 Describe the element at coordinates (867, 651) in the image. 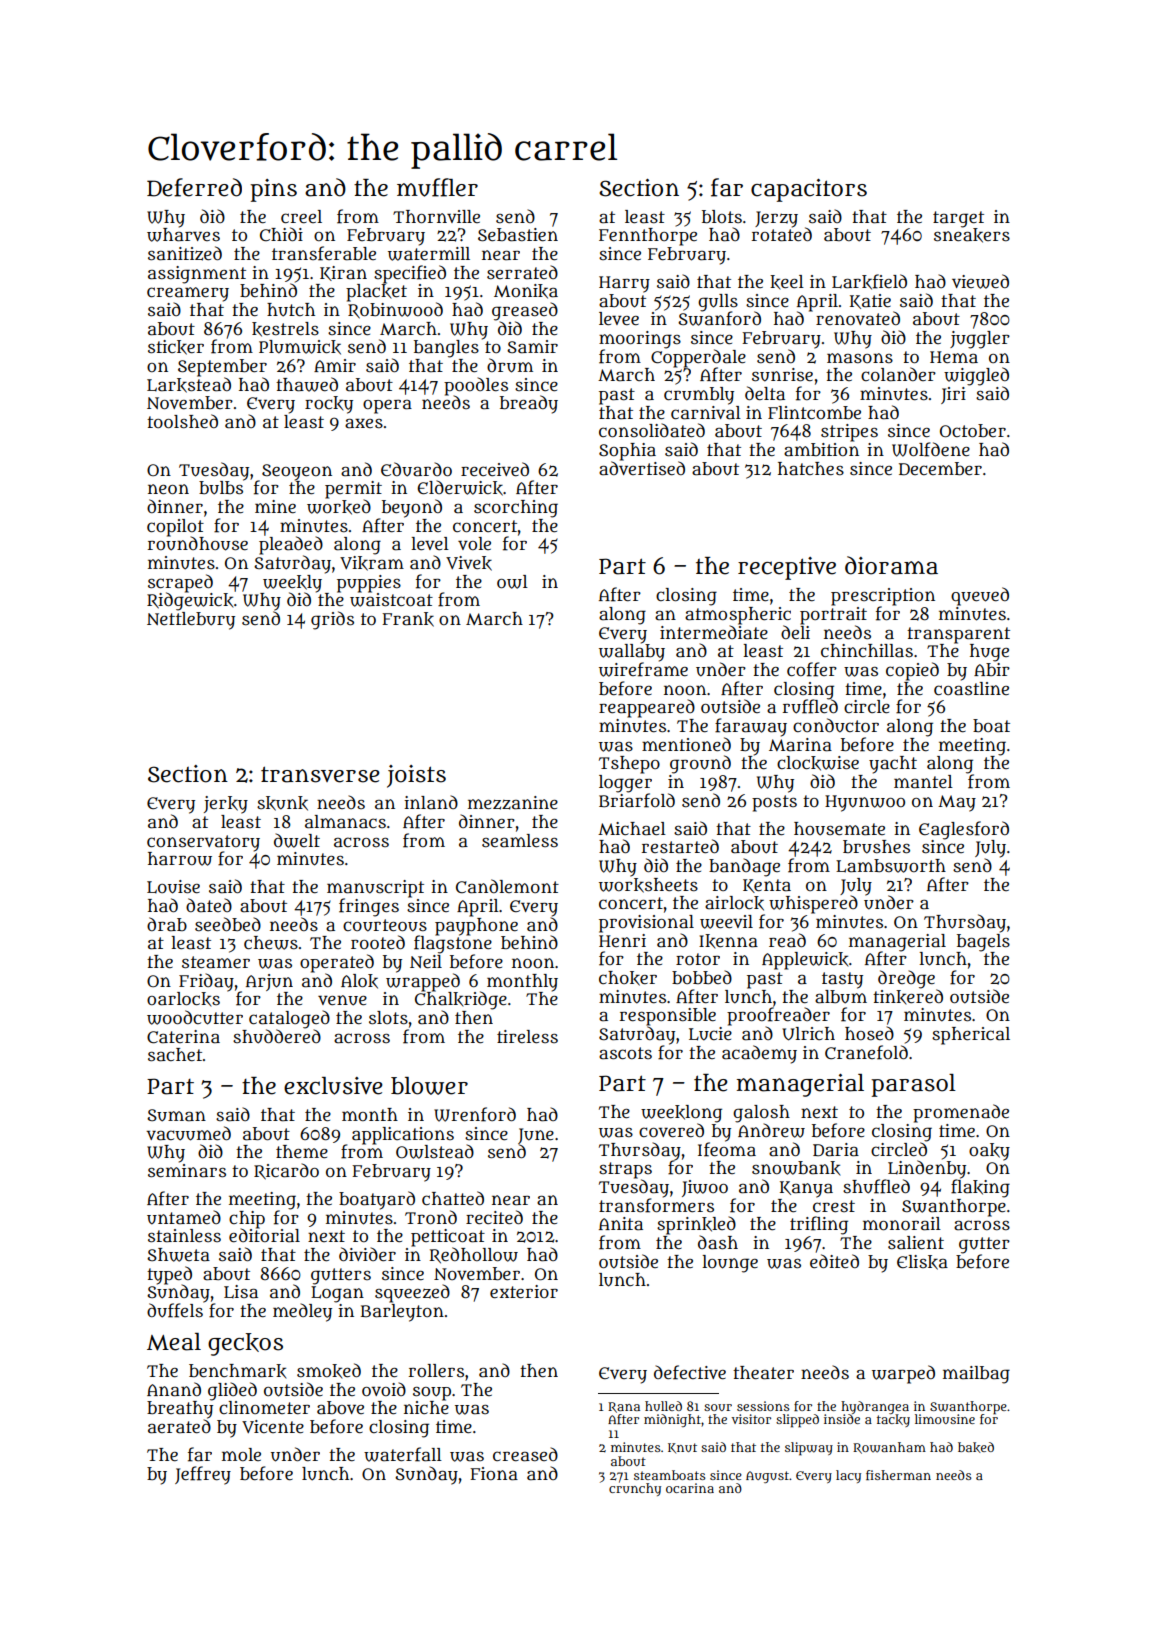

I see `chinchillas` at that location.
